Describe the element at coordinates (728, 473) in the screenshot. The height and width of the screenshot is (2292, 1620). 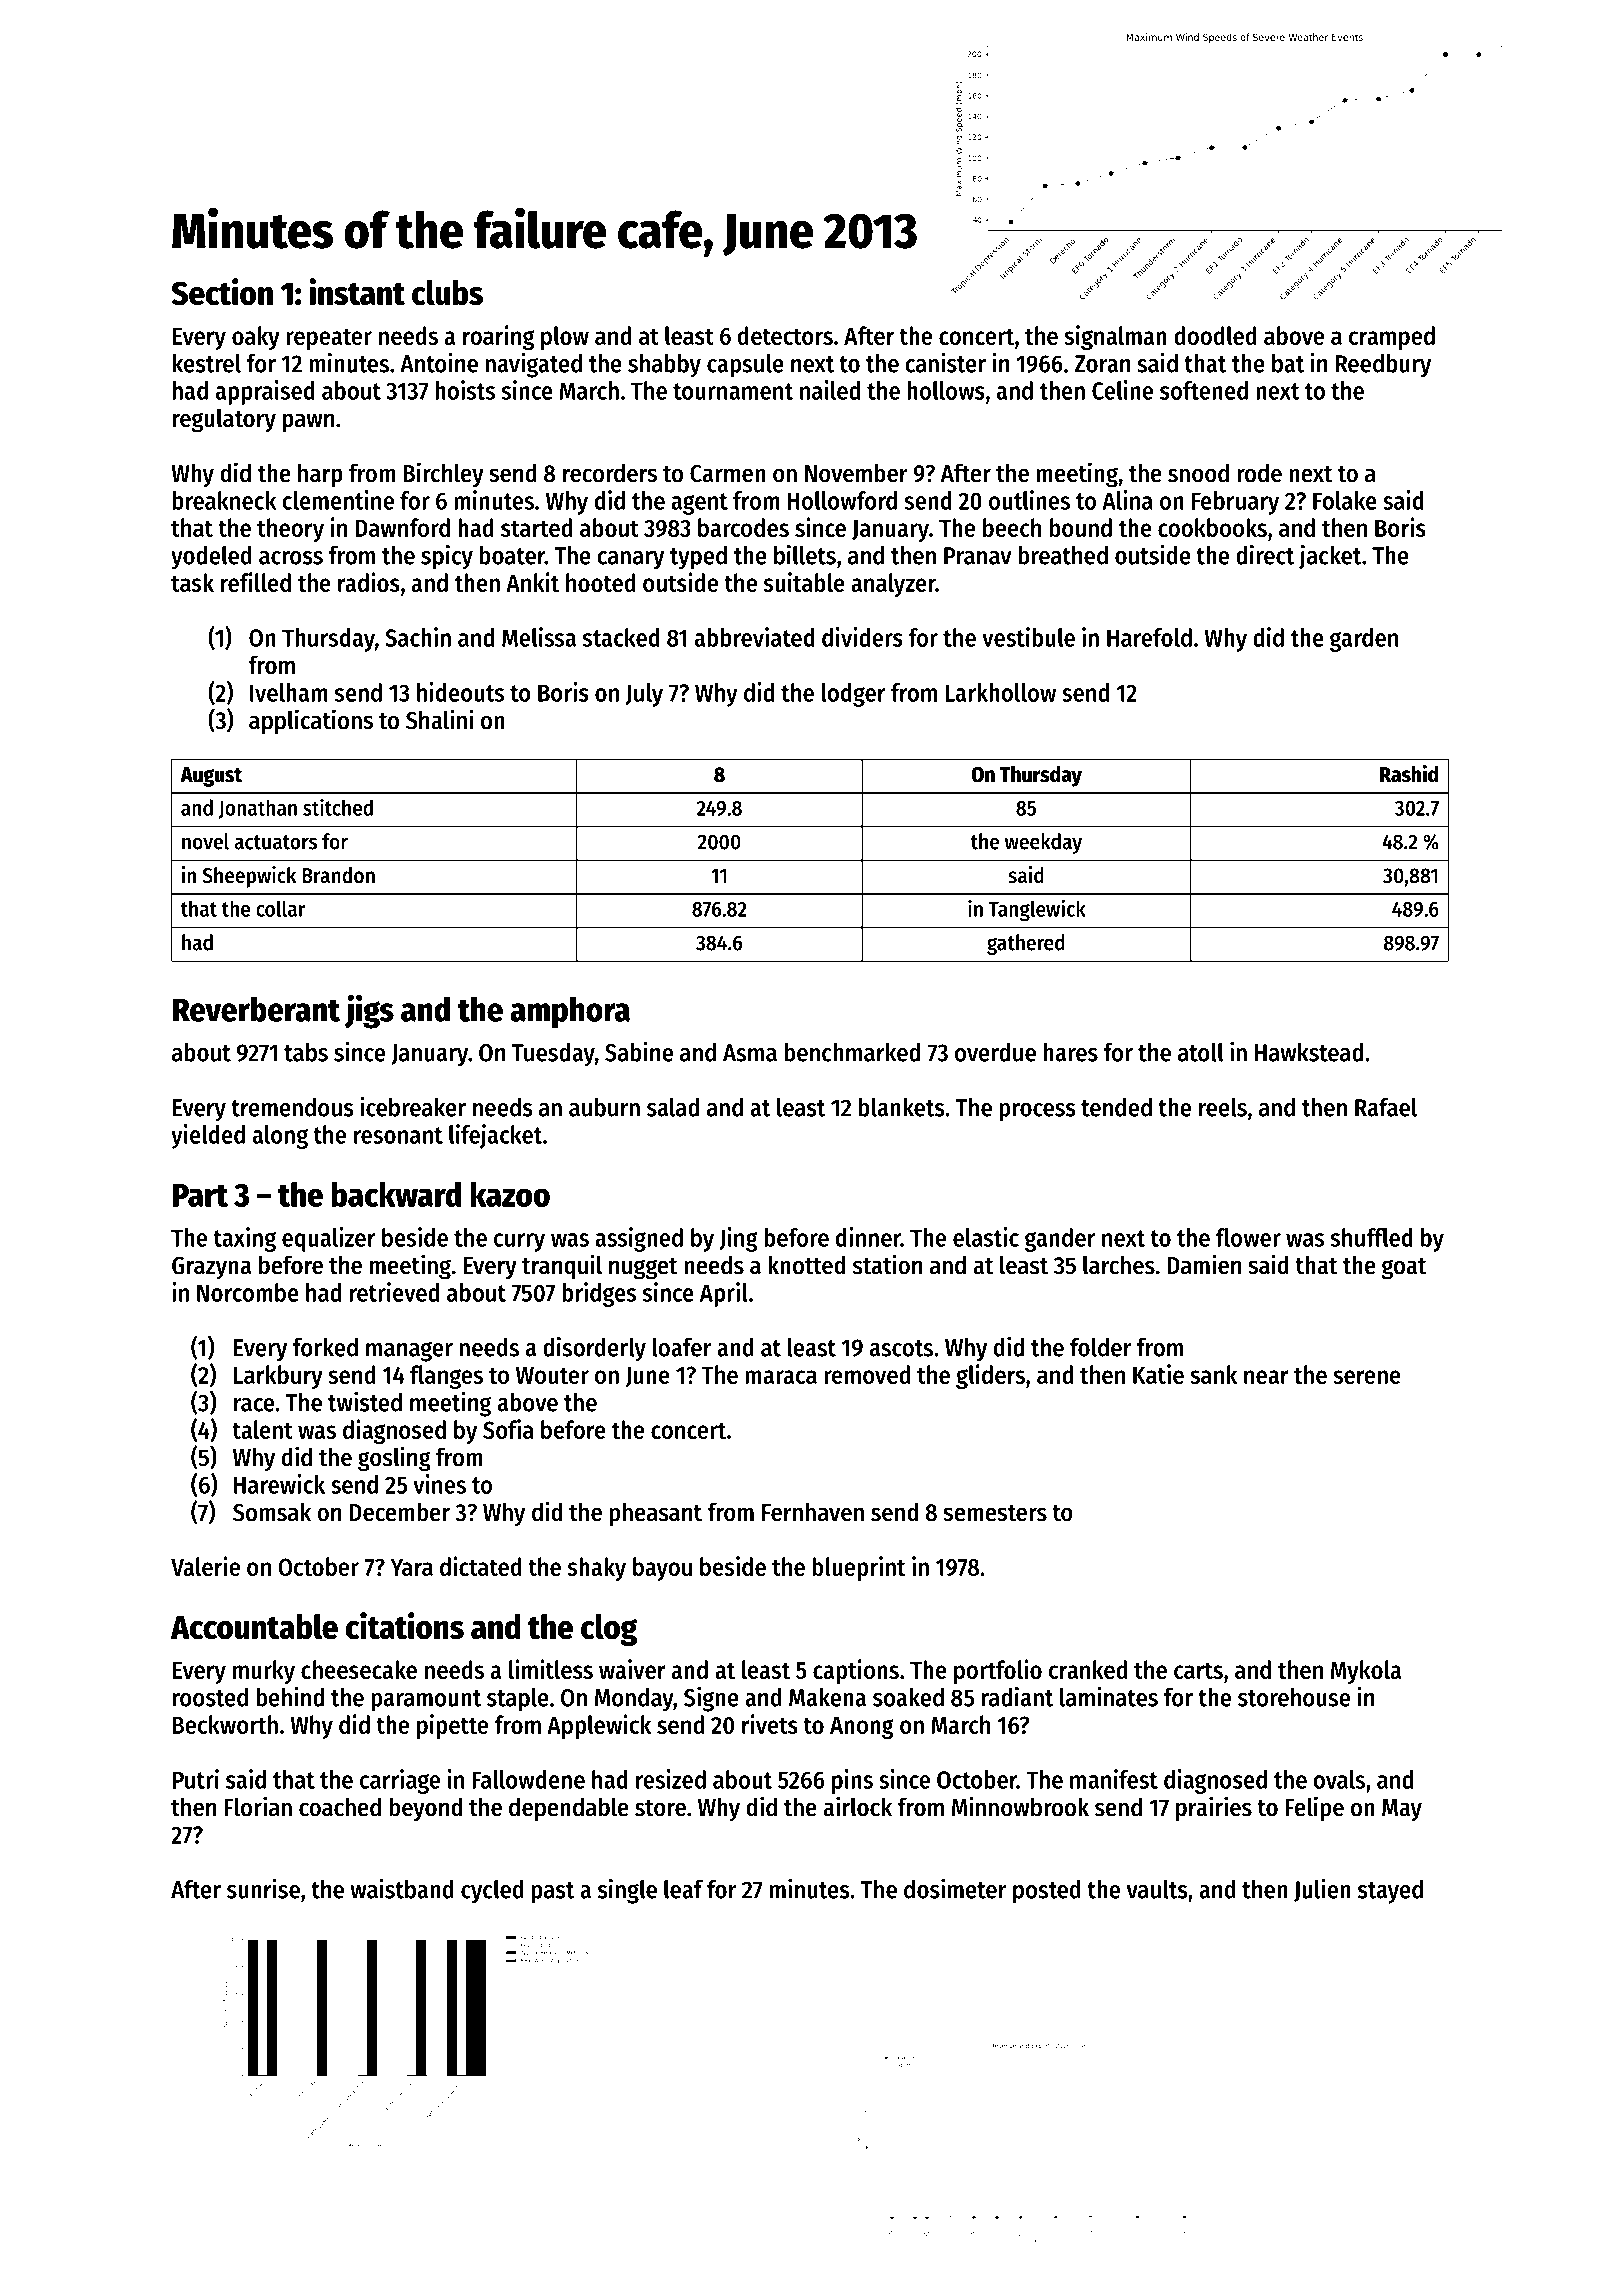
I see `Carmen` at that location.
